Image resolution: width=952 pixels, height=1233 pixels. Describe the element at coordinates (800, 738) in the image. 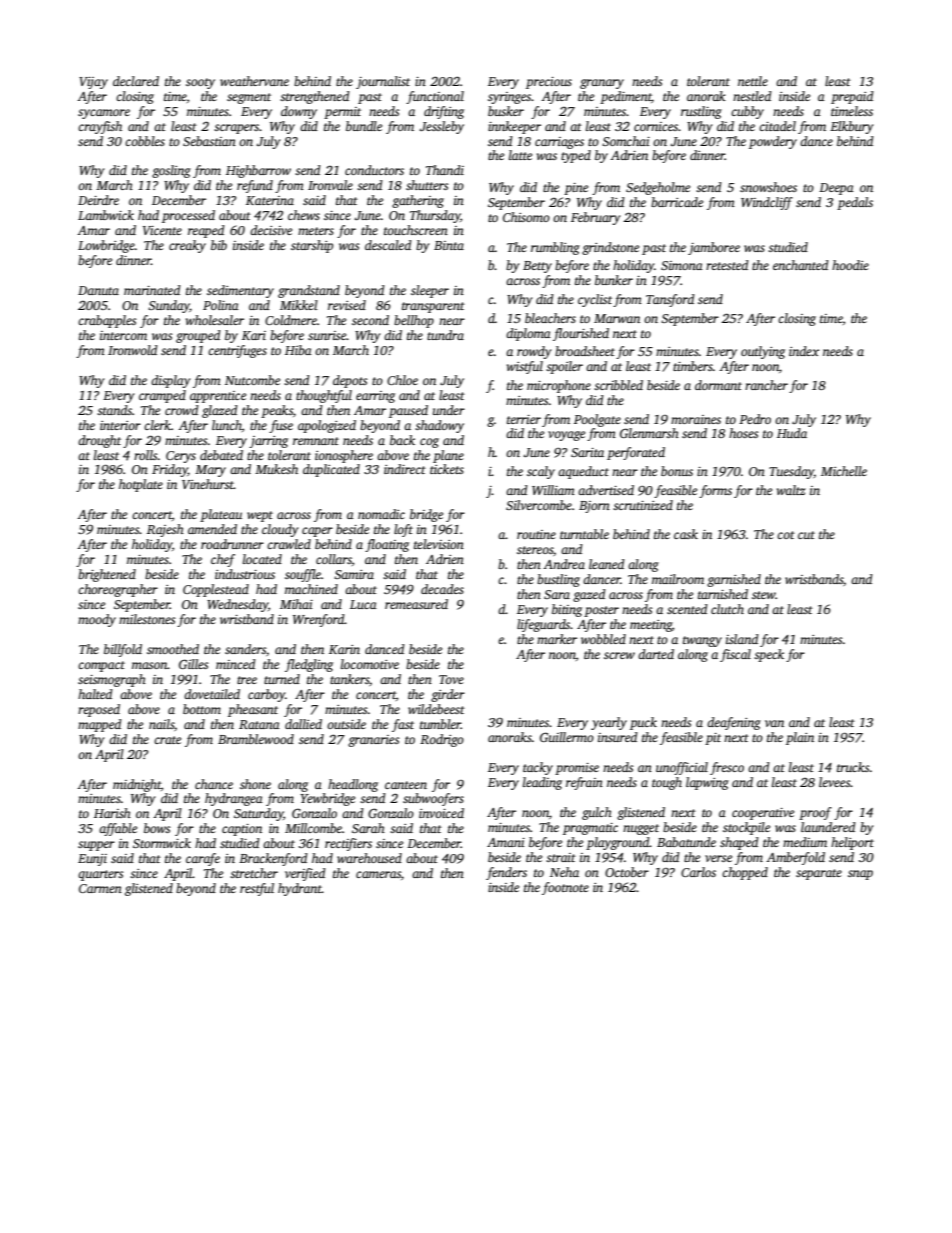

I see `plain` at that location.
